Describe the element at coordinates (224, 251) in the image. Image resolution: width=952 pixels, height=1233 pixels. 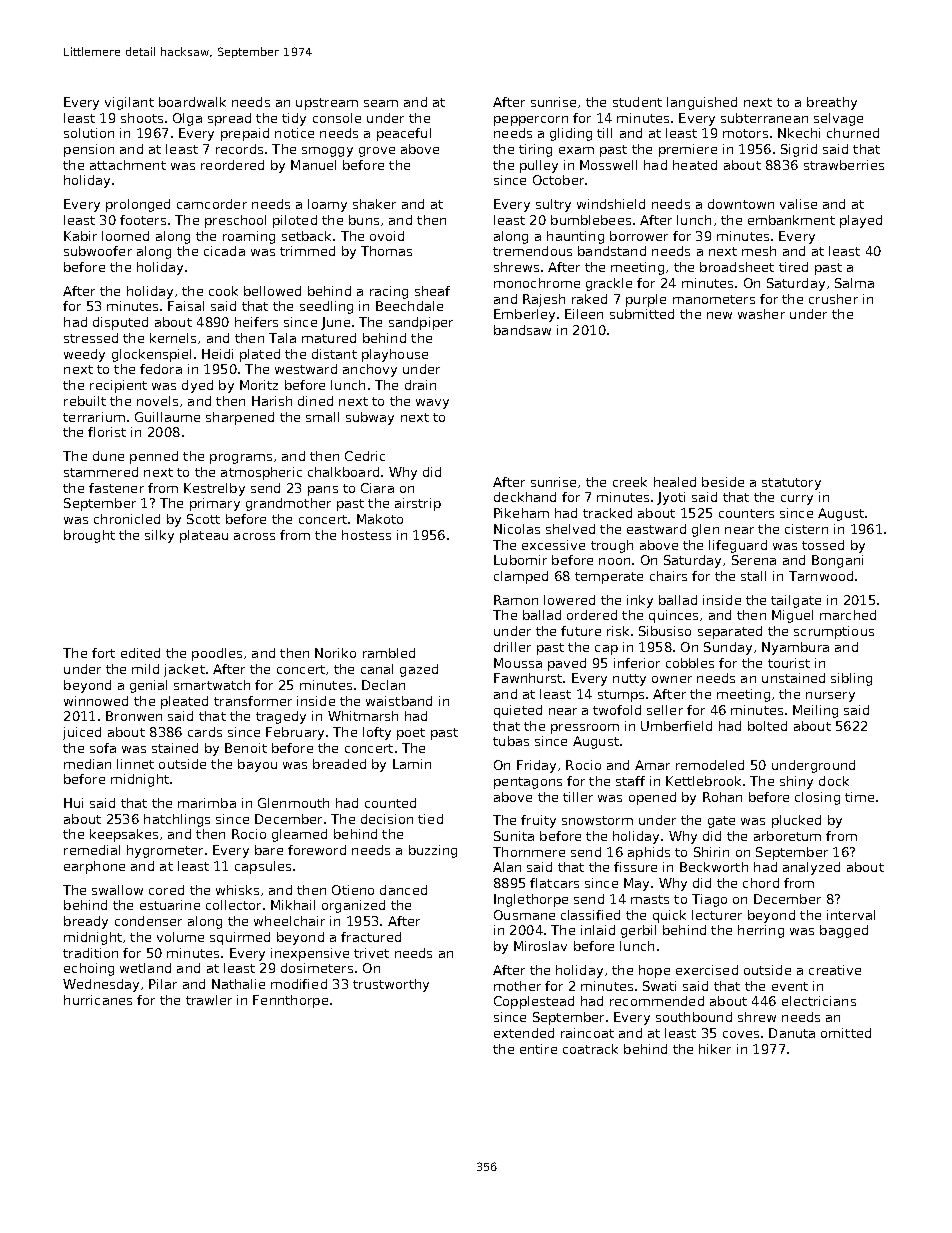
I see `cicada` at that location.
